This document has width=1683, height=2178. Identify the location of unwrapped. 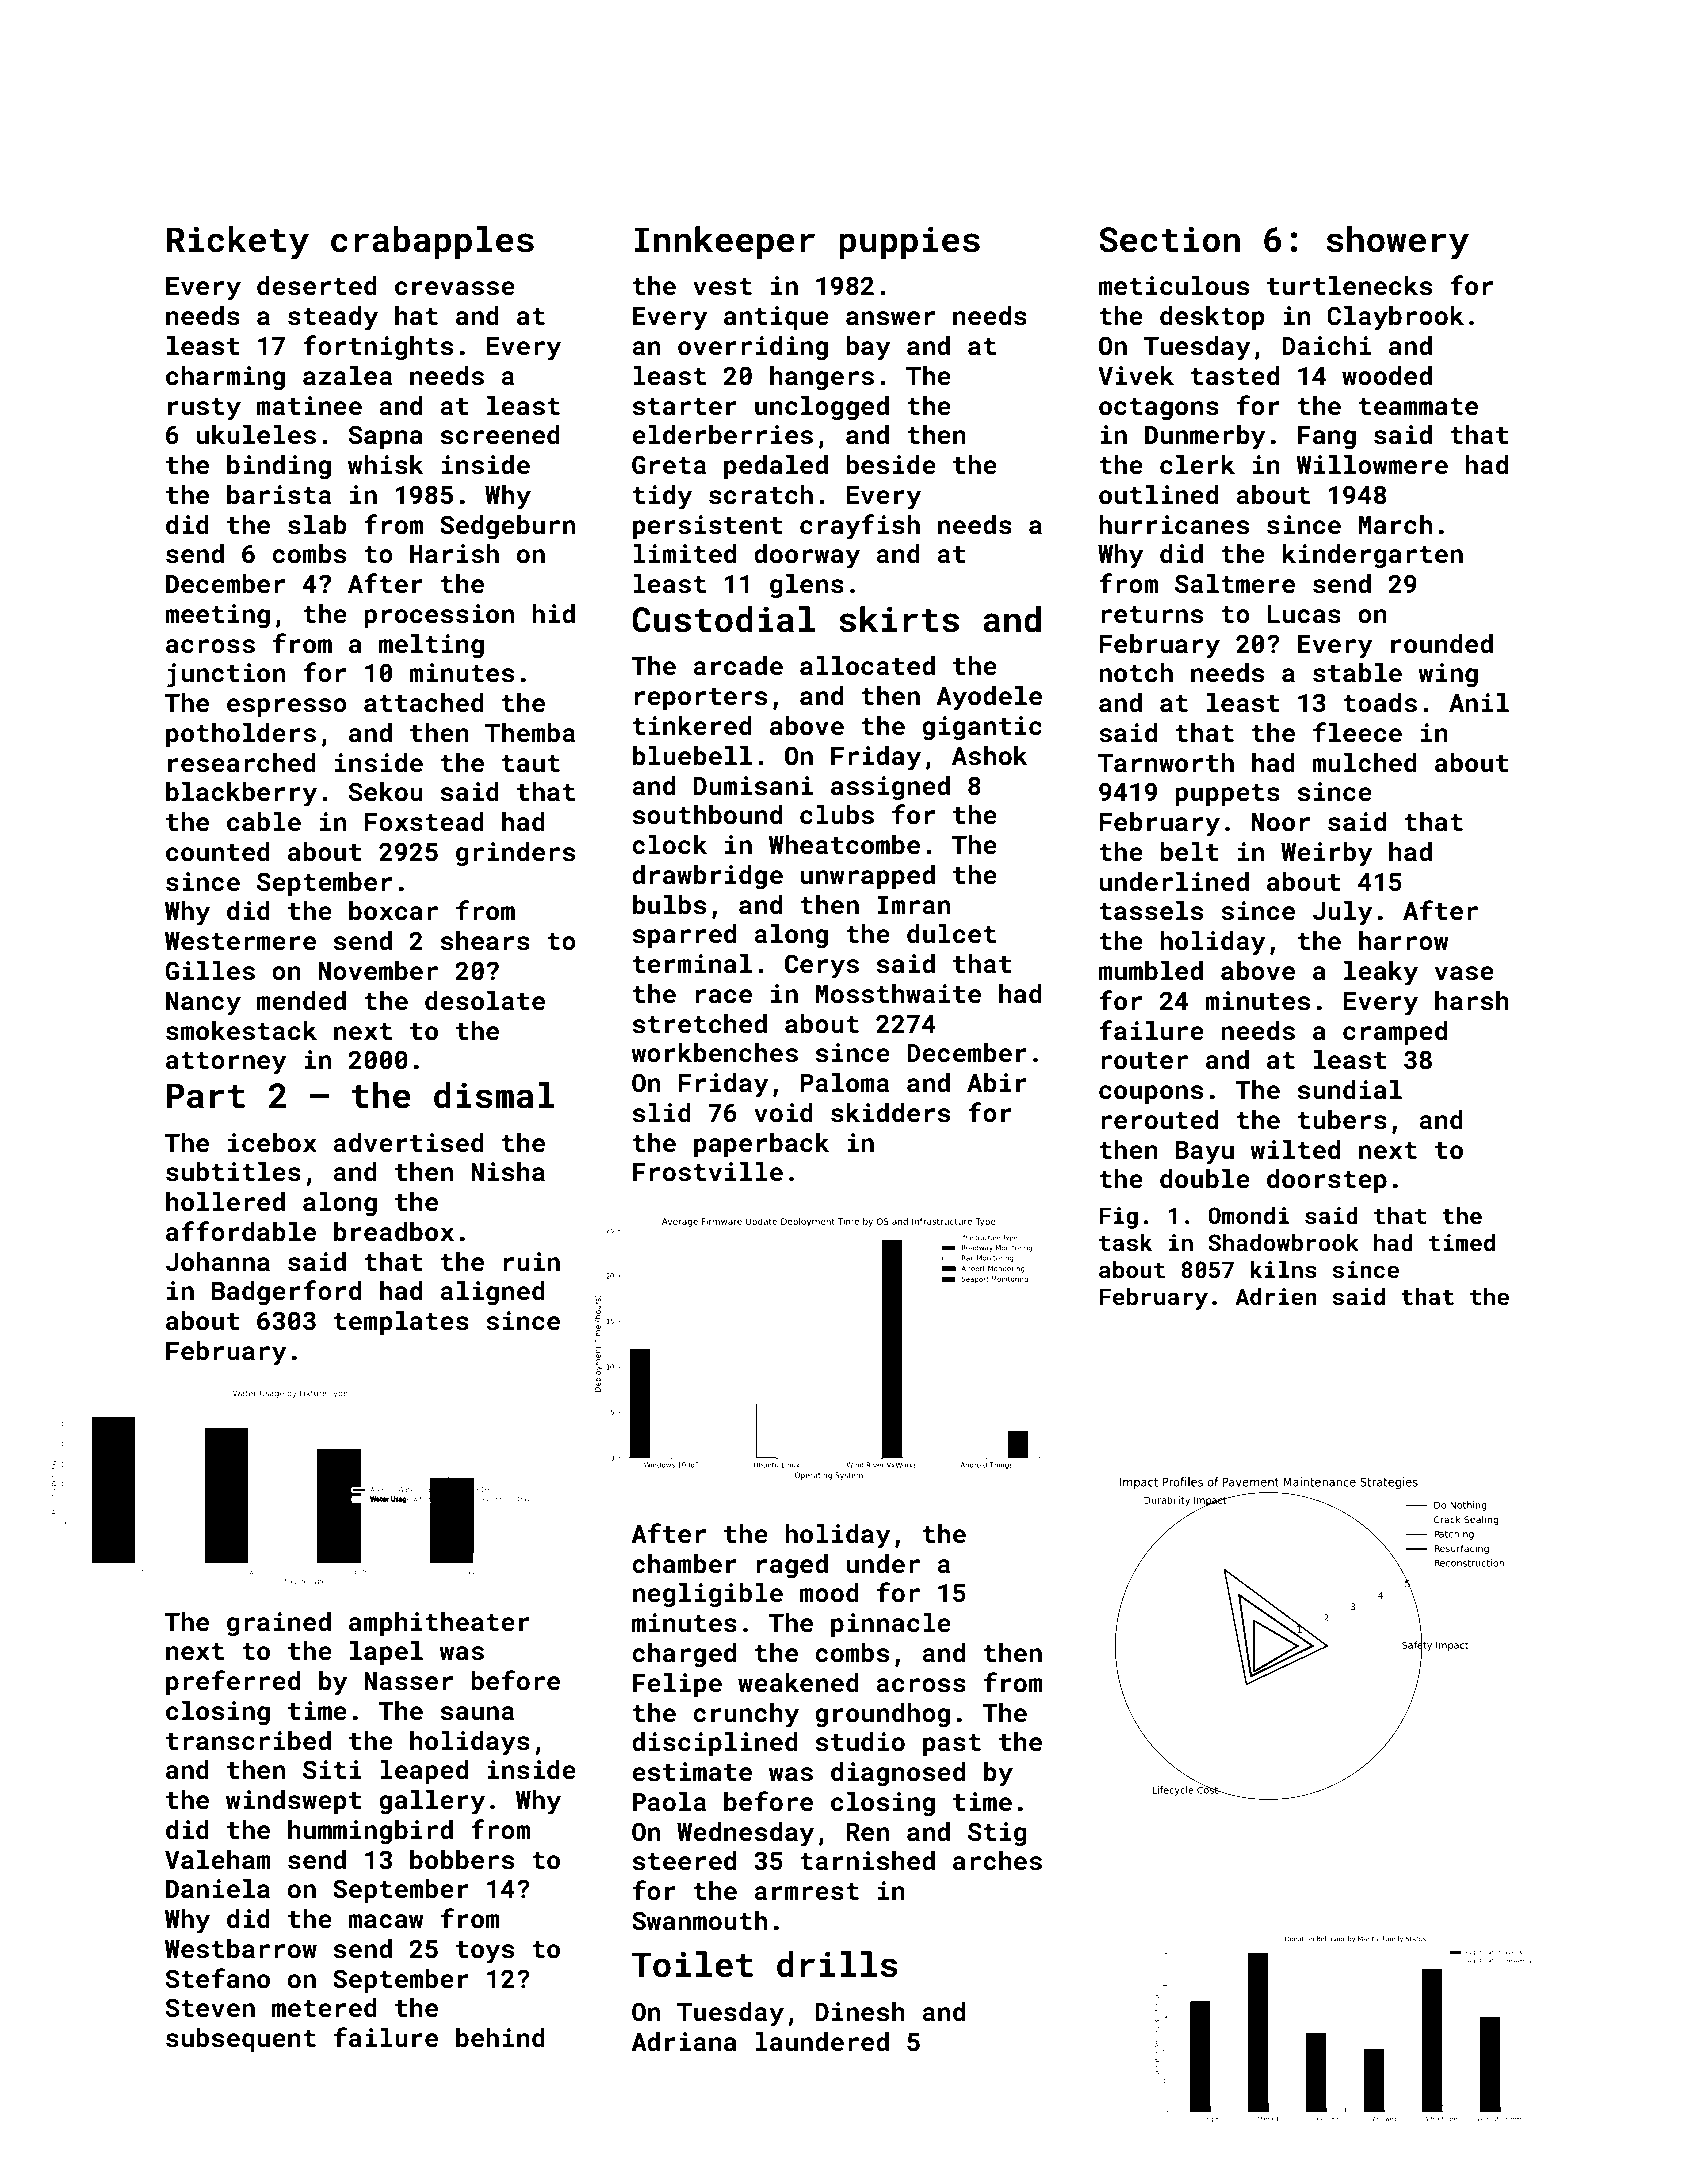
(868, 877).
